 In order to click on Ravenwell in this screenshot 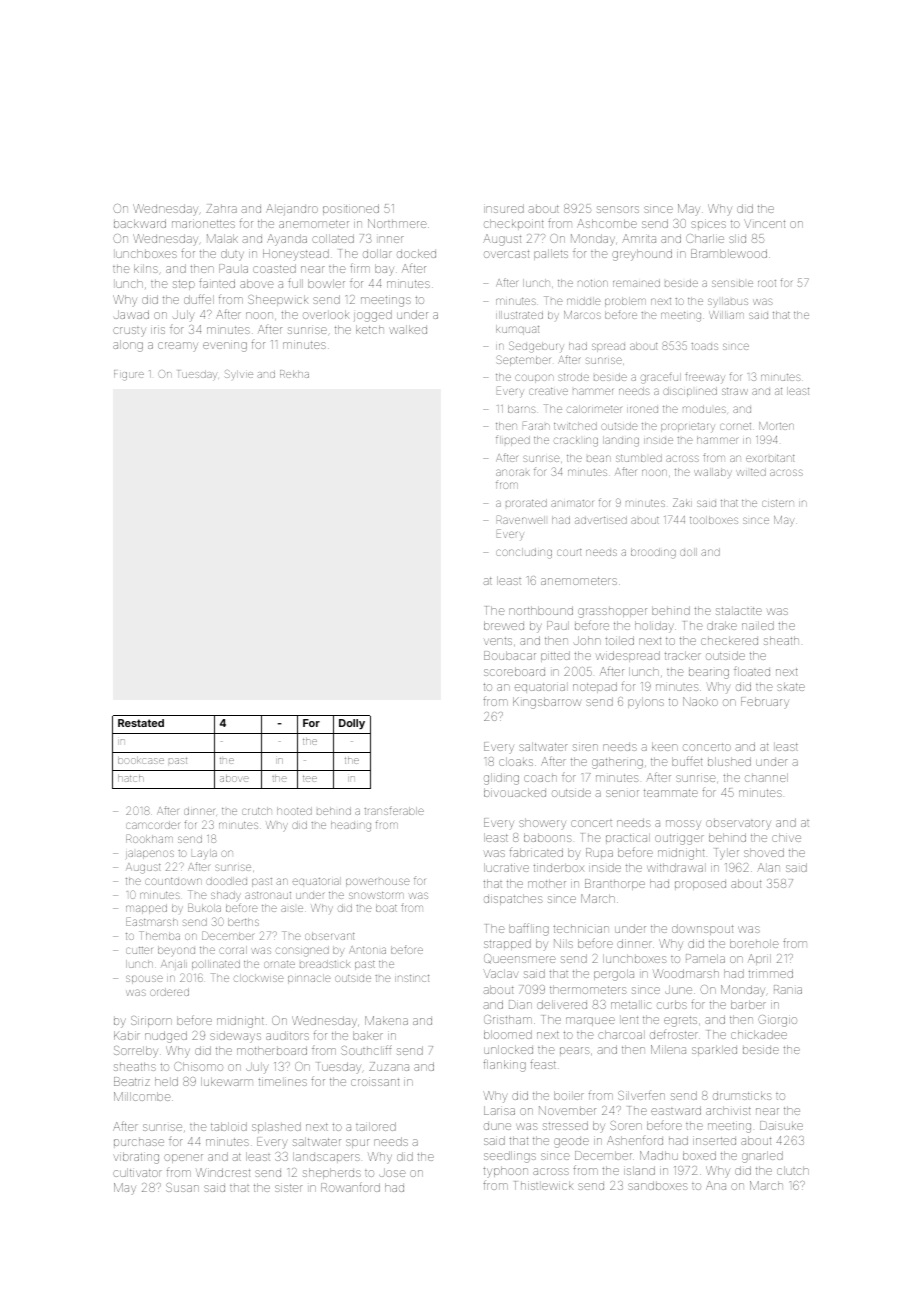, I will do `click(521, 519)`.
